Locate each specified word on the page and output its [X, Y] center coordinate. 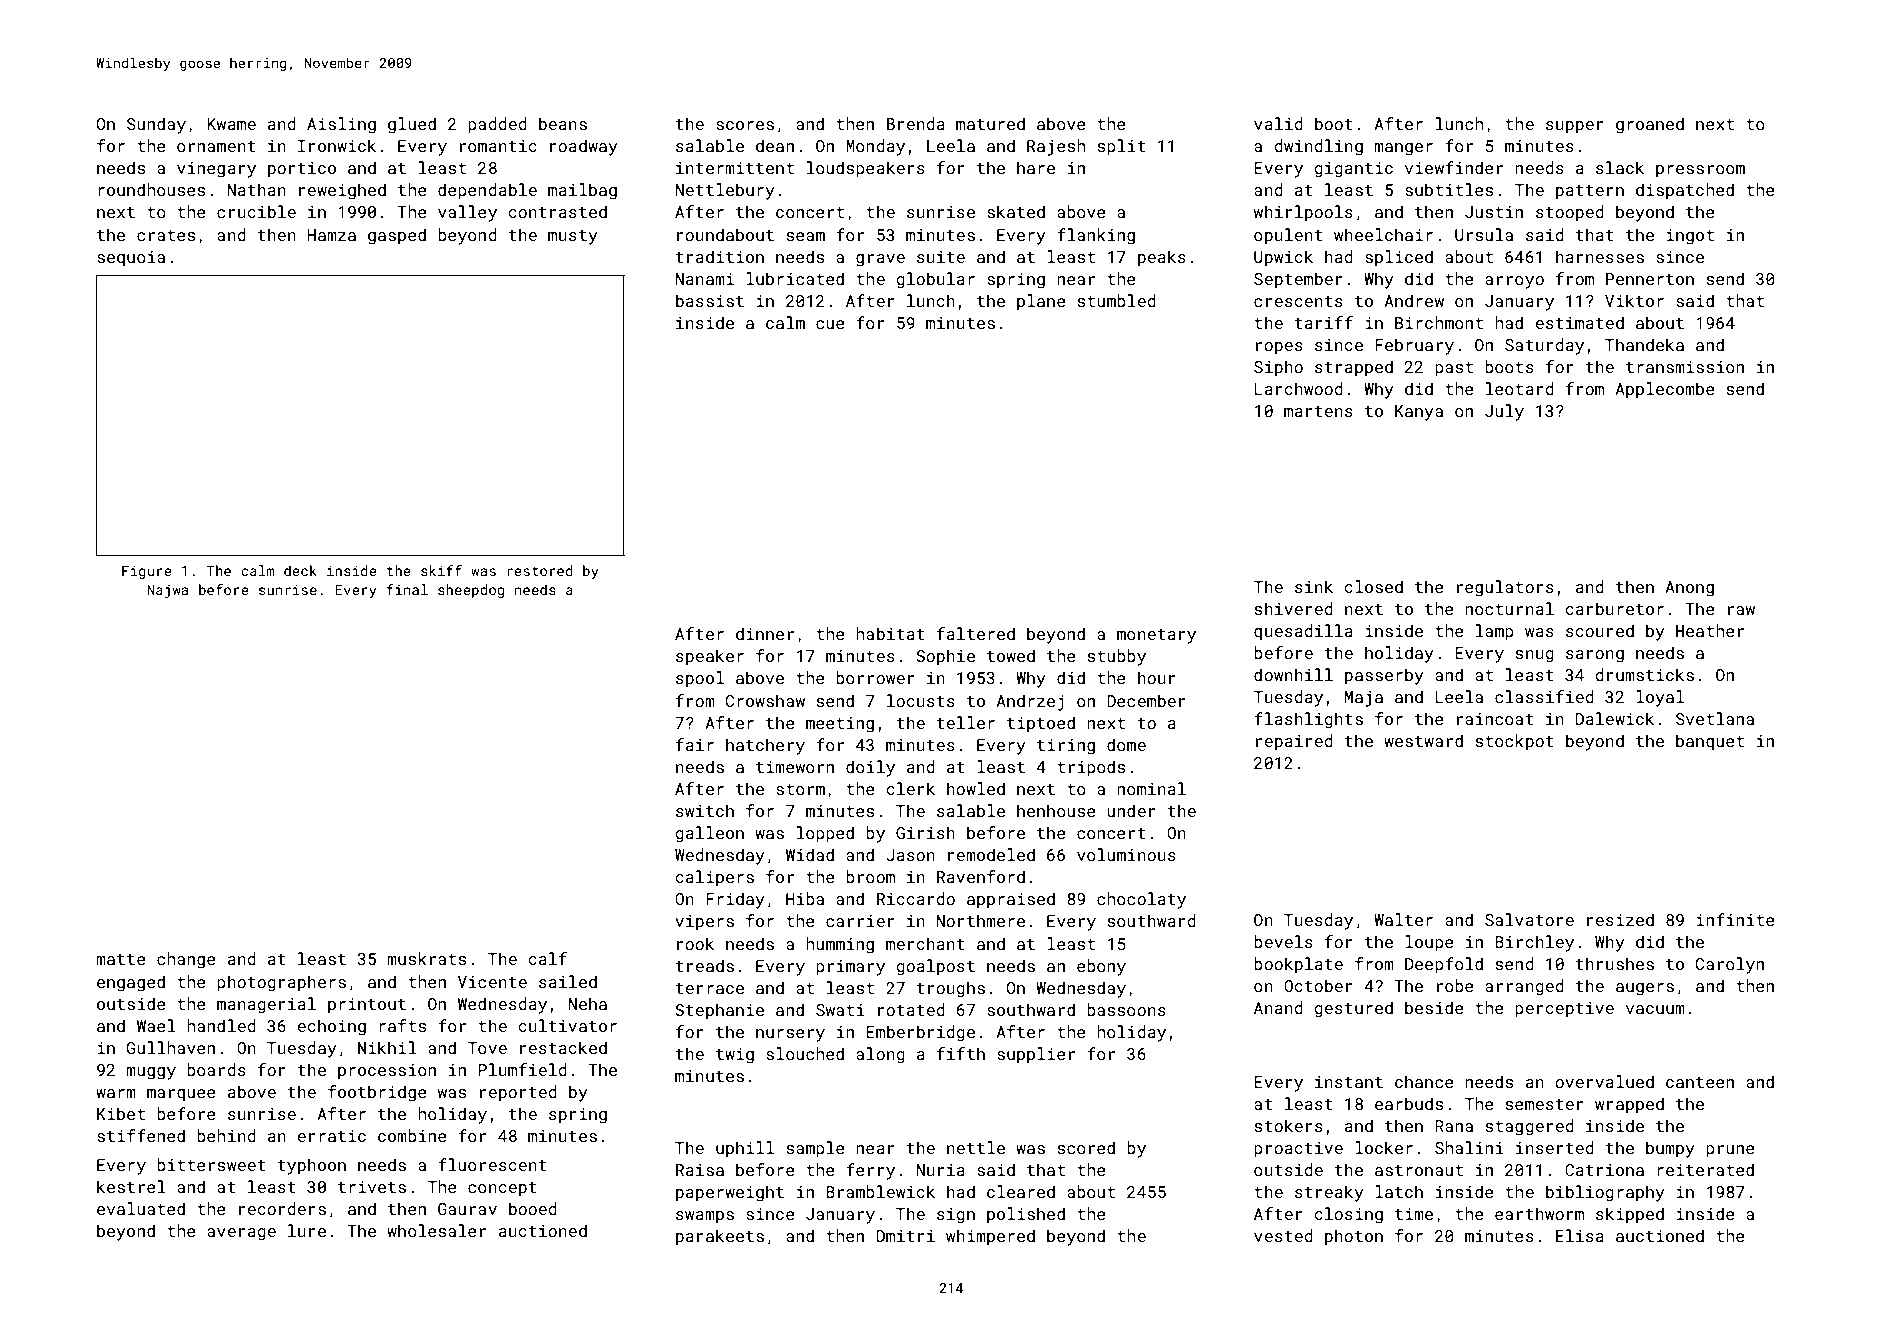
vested [1283, 1235]
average [241, 1234]
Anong [1689, 589]
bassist [710, 300]
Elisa [1580, 1235]
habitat [890, 633]
